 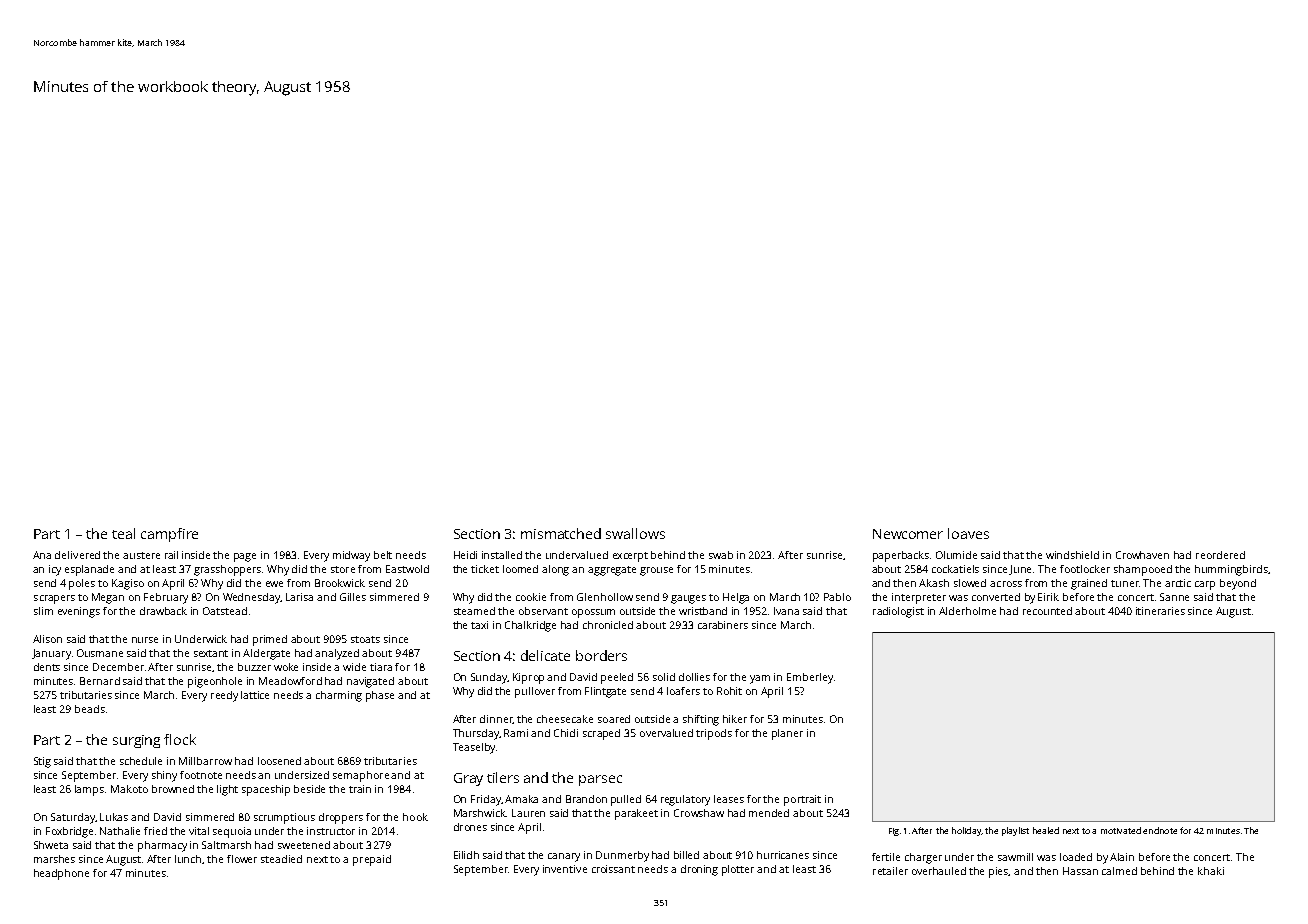 I want to click on croissant, so click(x=613, y=869).
